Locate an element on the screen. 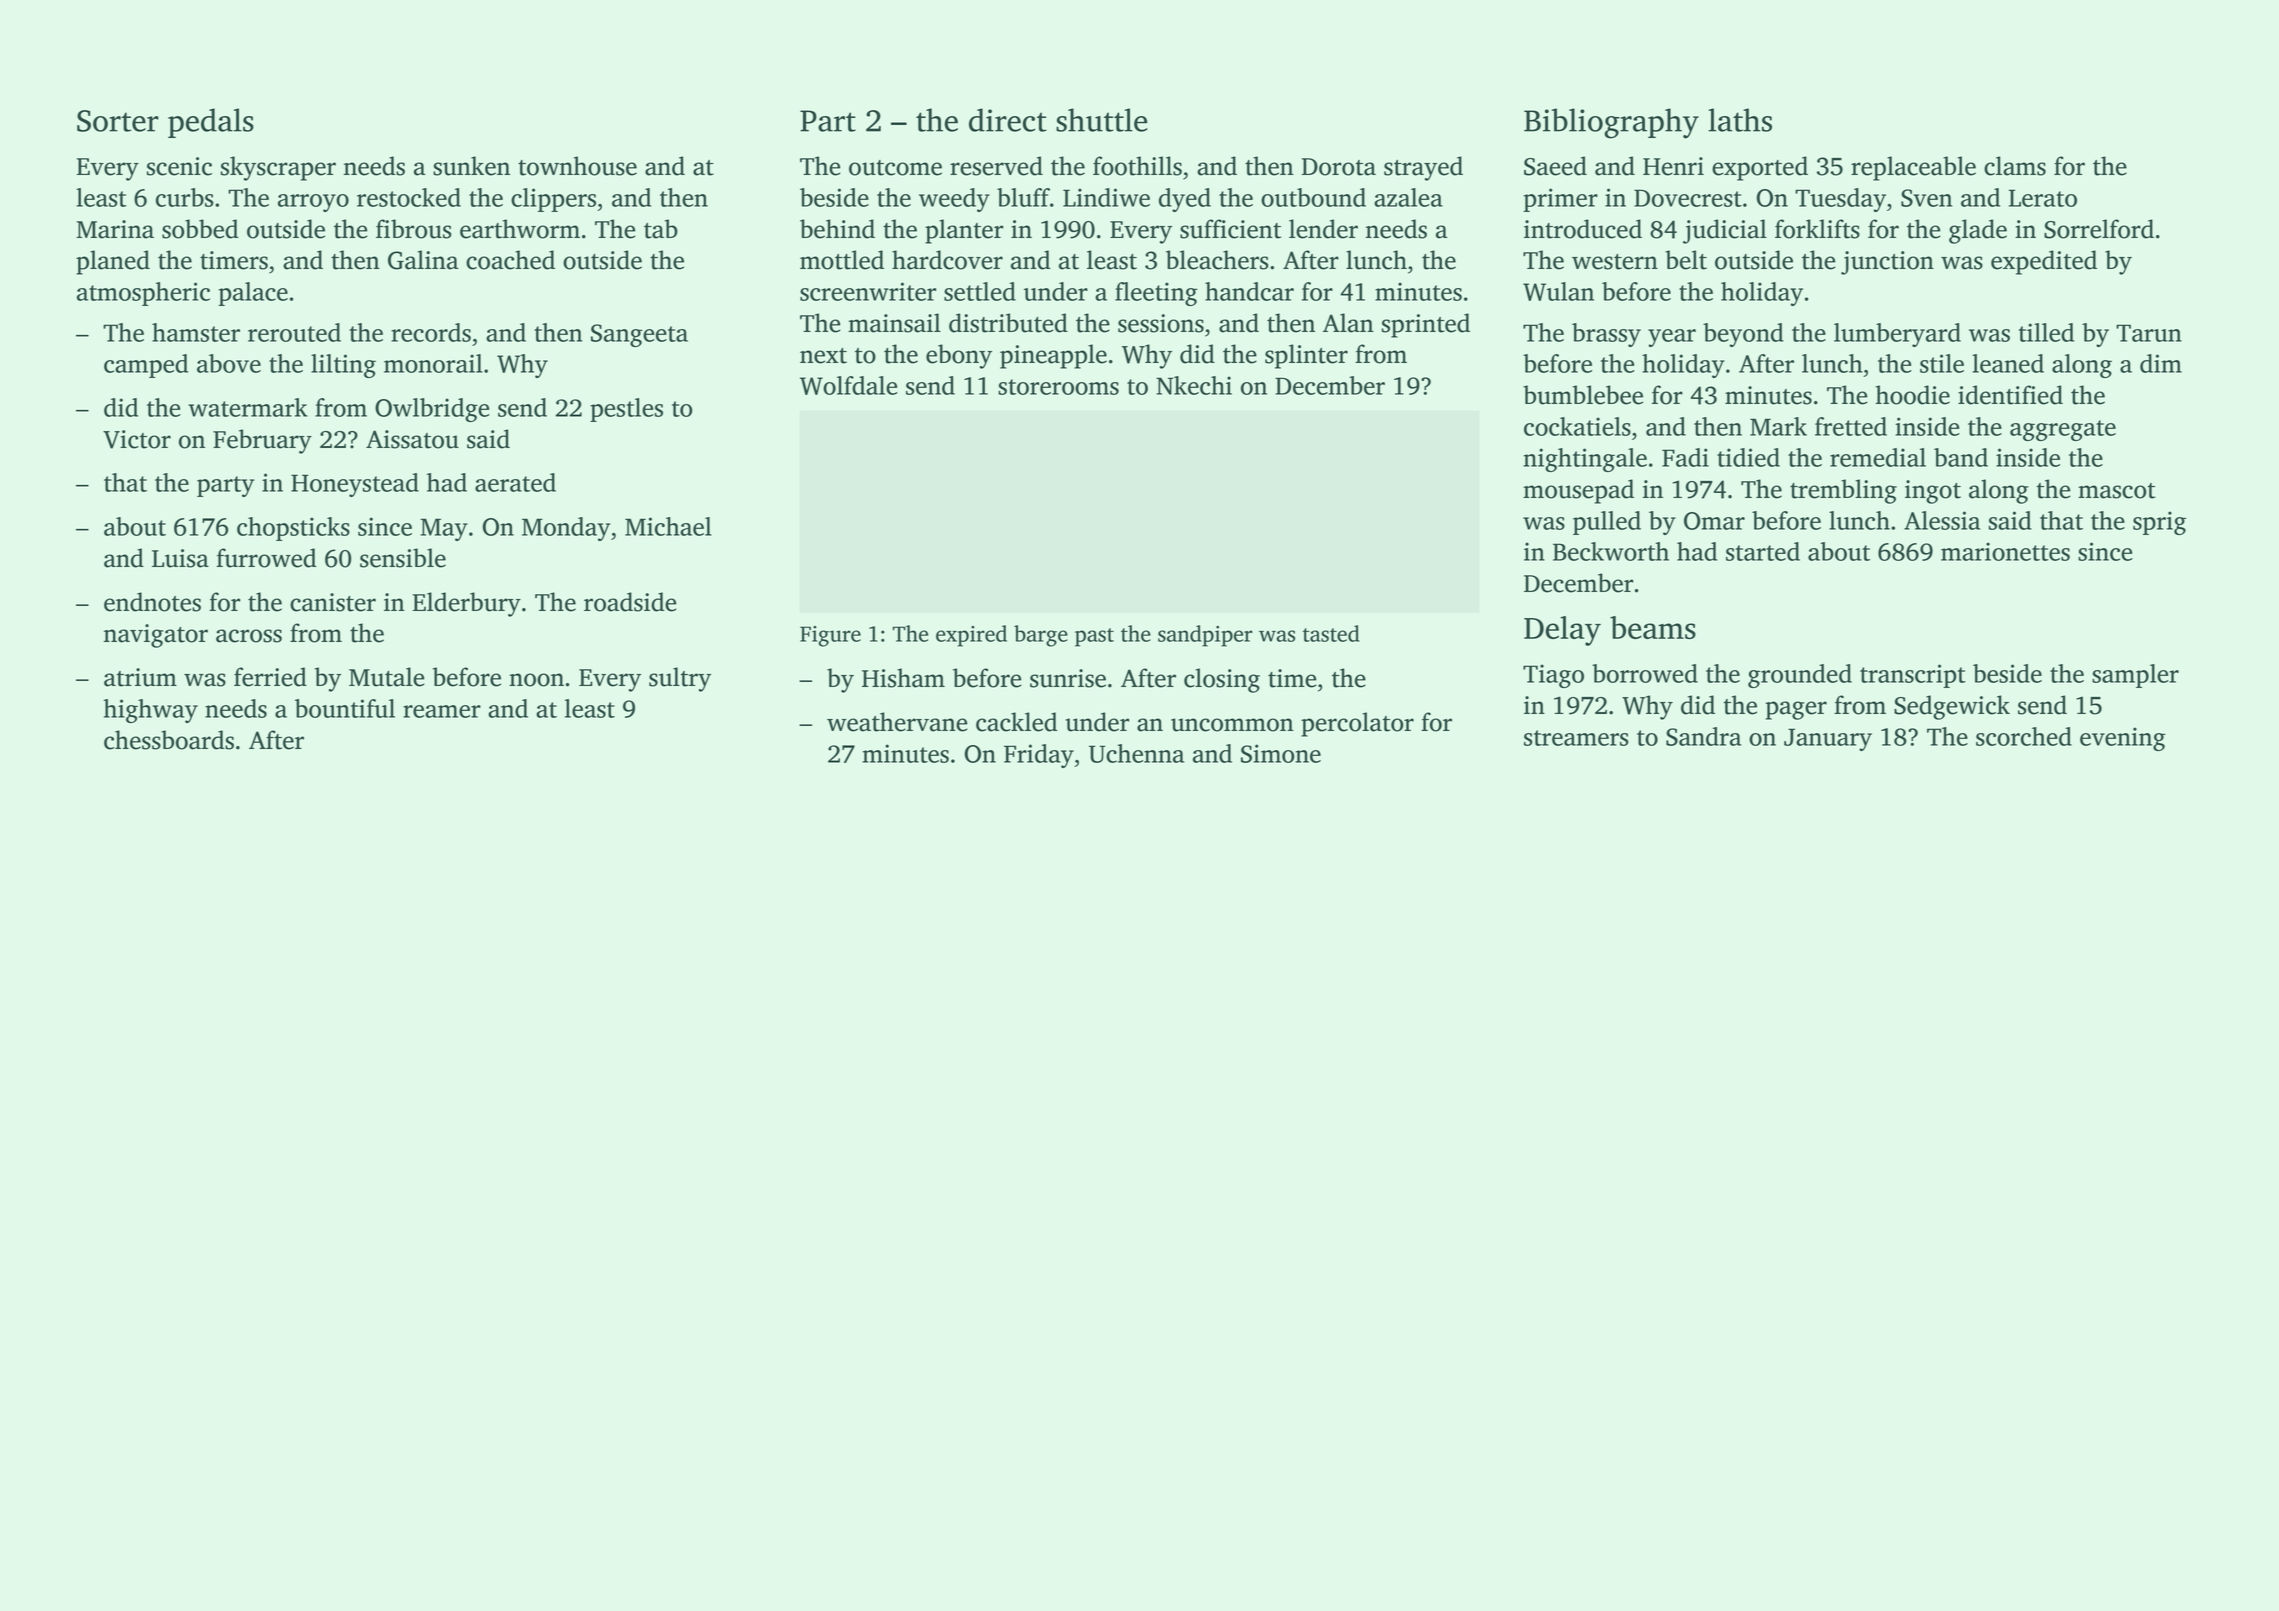 The width and height of the screenshot is (2279, 1611). pager is located at coordinates (1796, 710).
